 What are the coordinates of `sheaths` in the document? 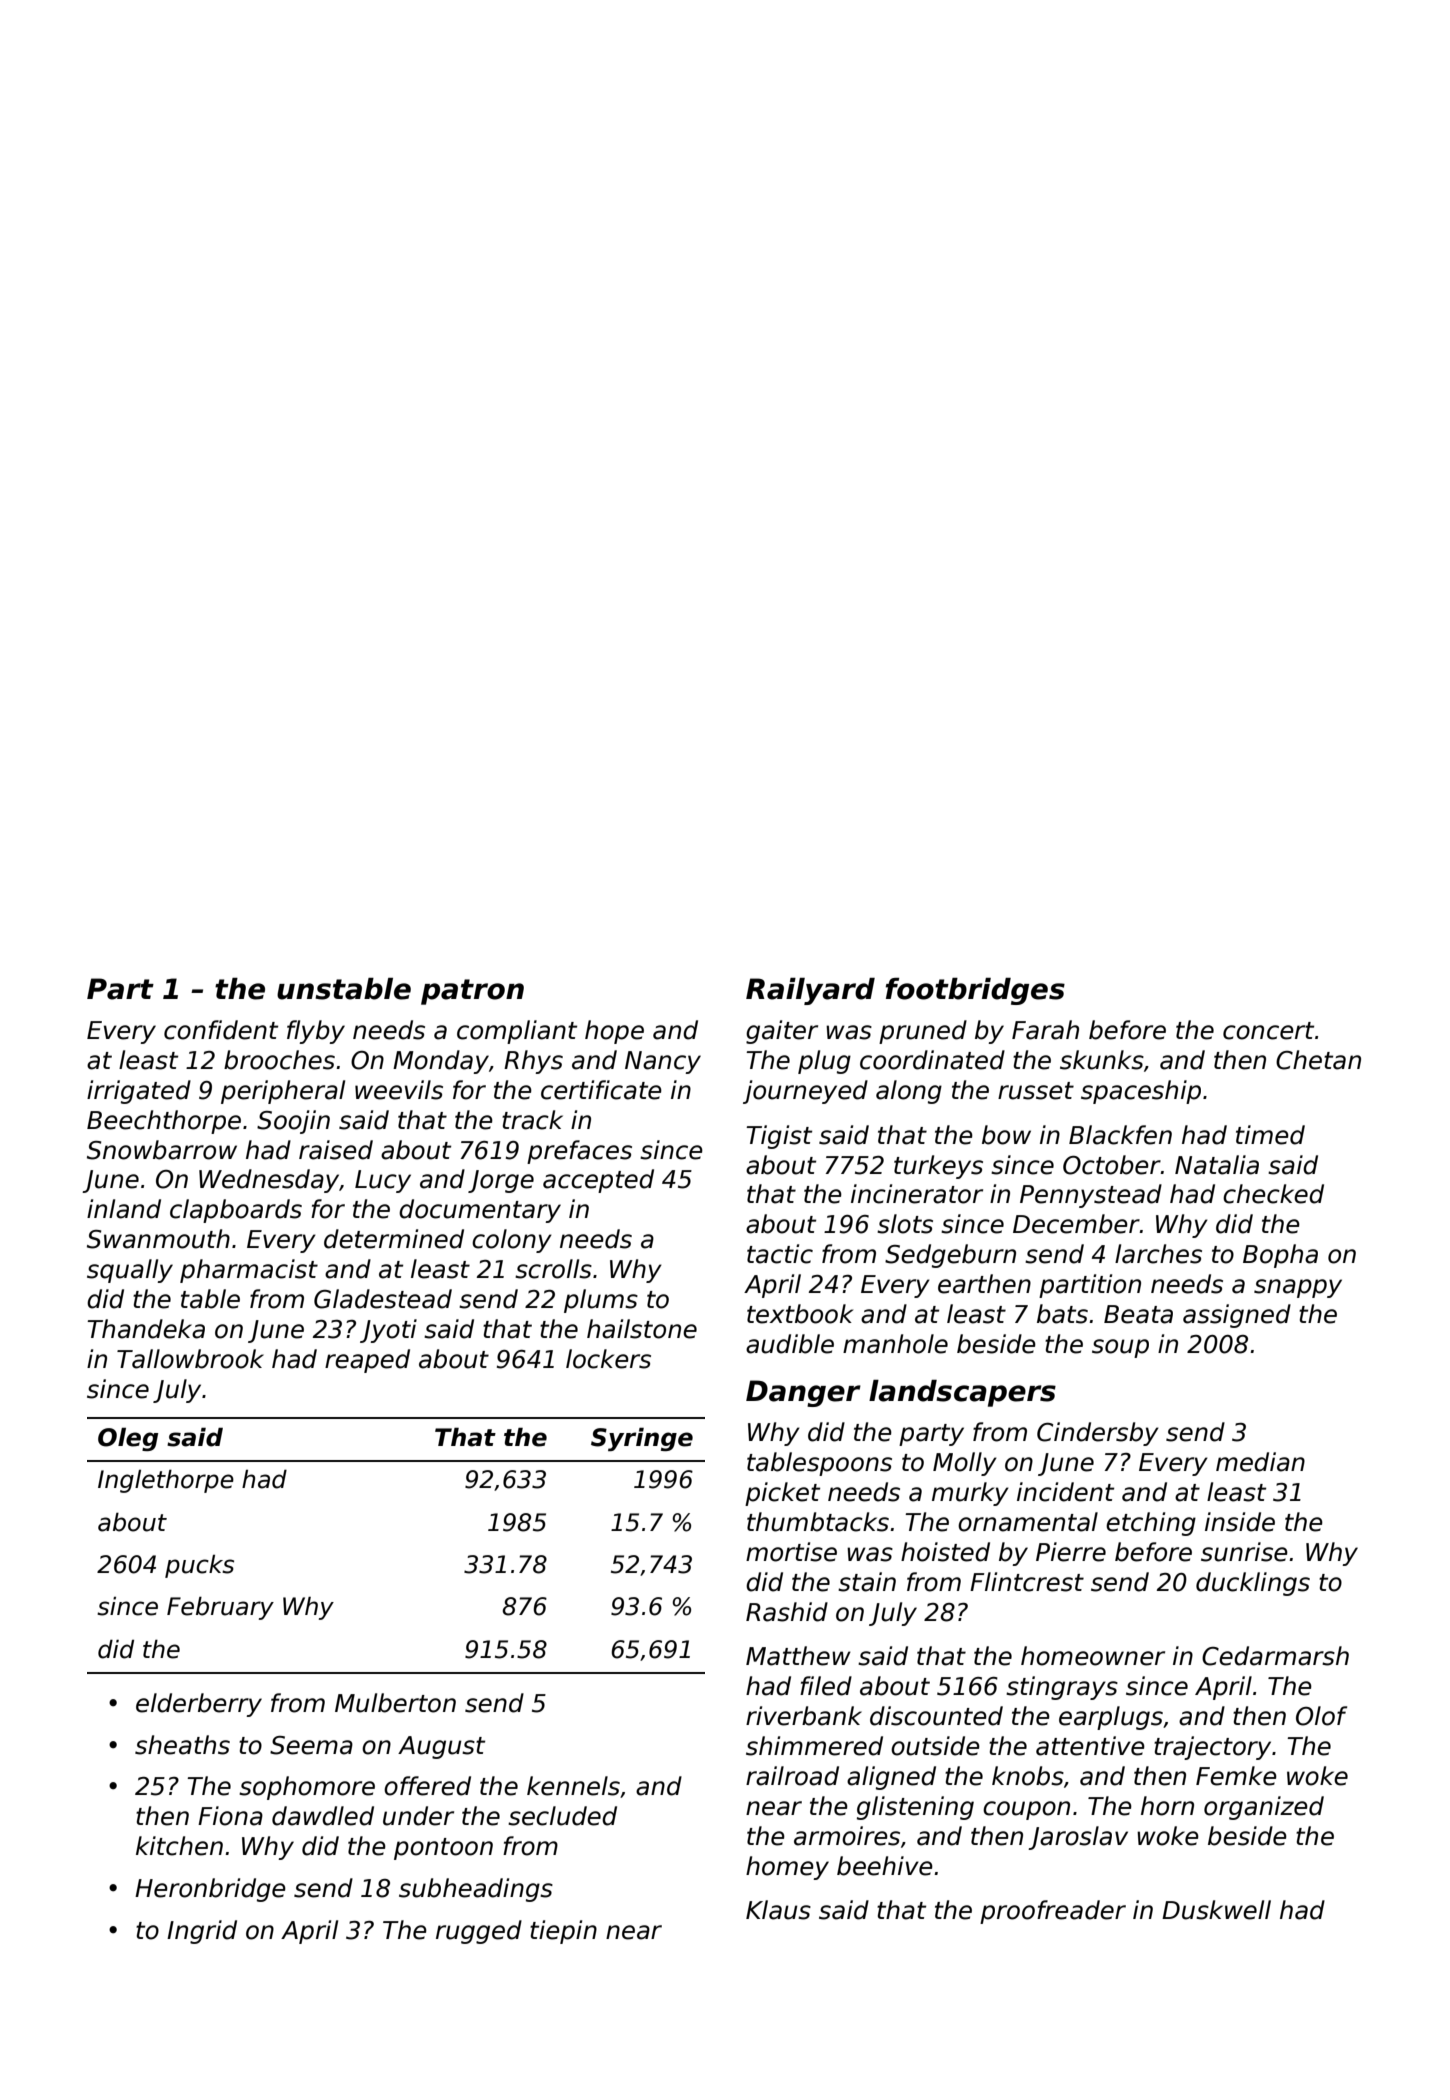 It's located at (182, 1745).
